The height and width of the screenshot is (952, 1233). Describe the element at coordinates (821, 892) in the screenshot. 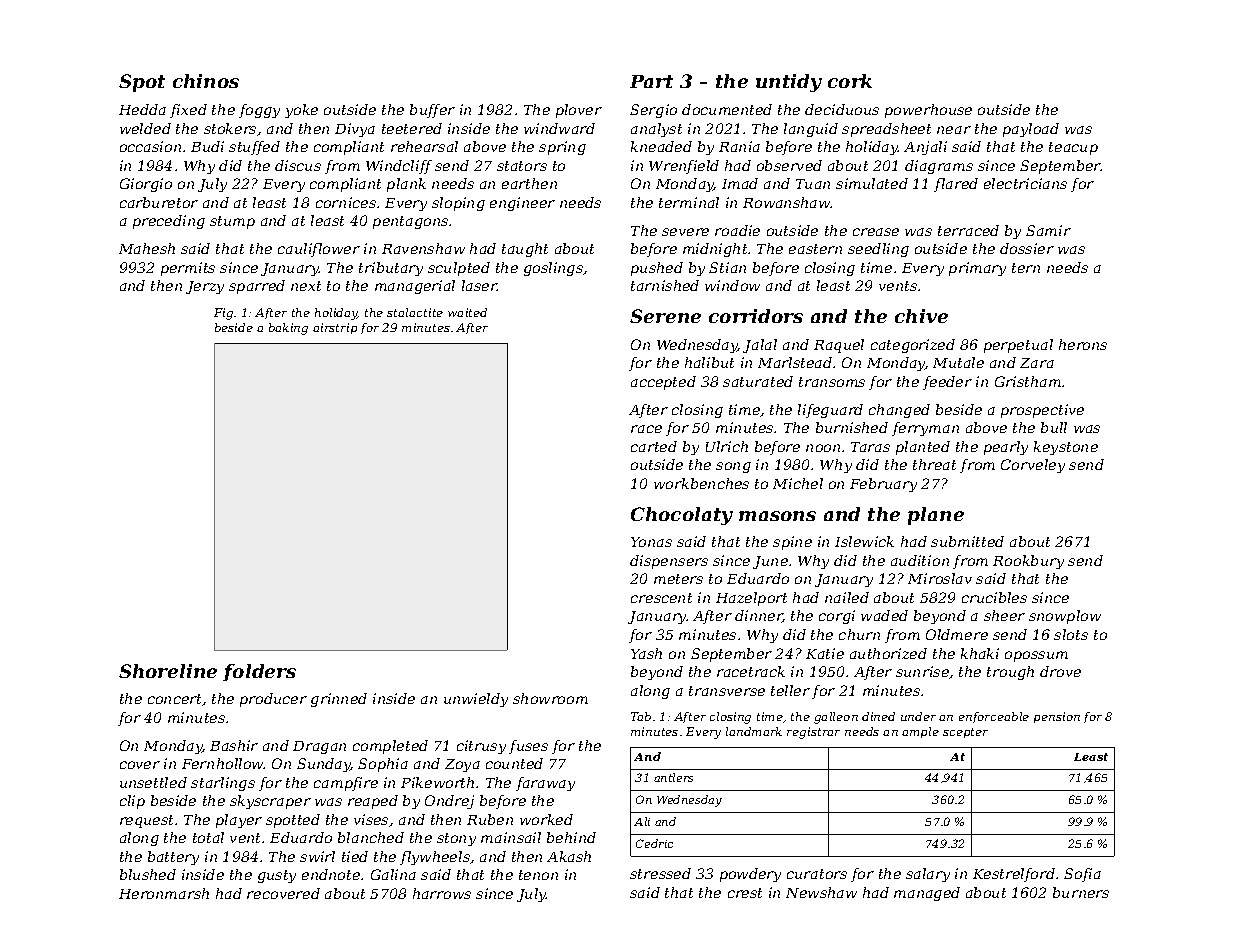

I see `Newshaw` at that location.
